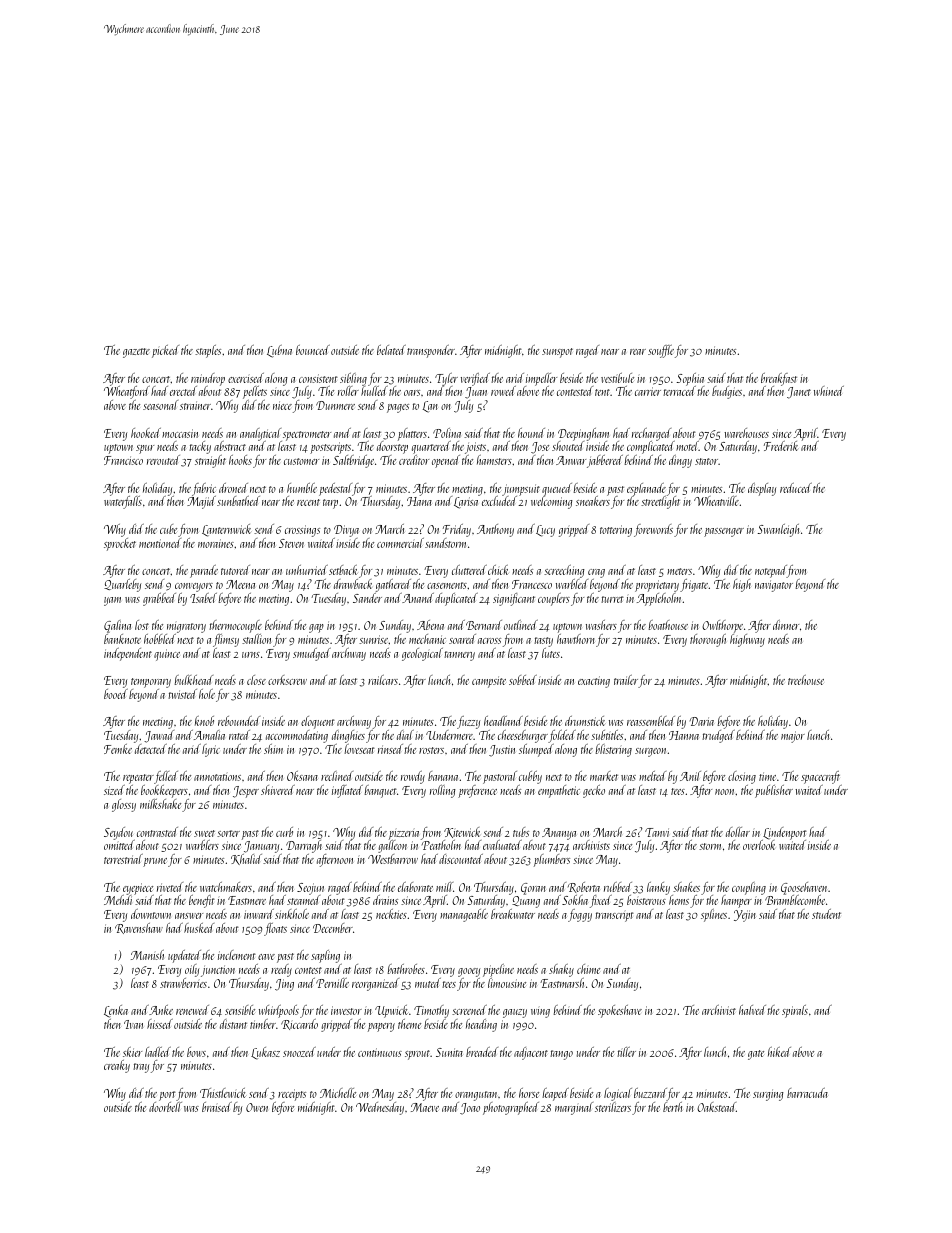  What do you see at coordinates (469, 1010) in the screenshot?
I see `screened` at bounding box center [469, 1010].
